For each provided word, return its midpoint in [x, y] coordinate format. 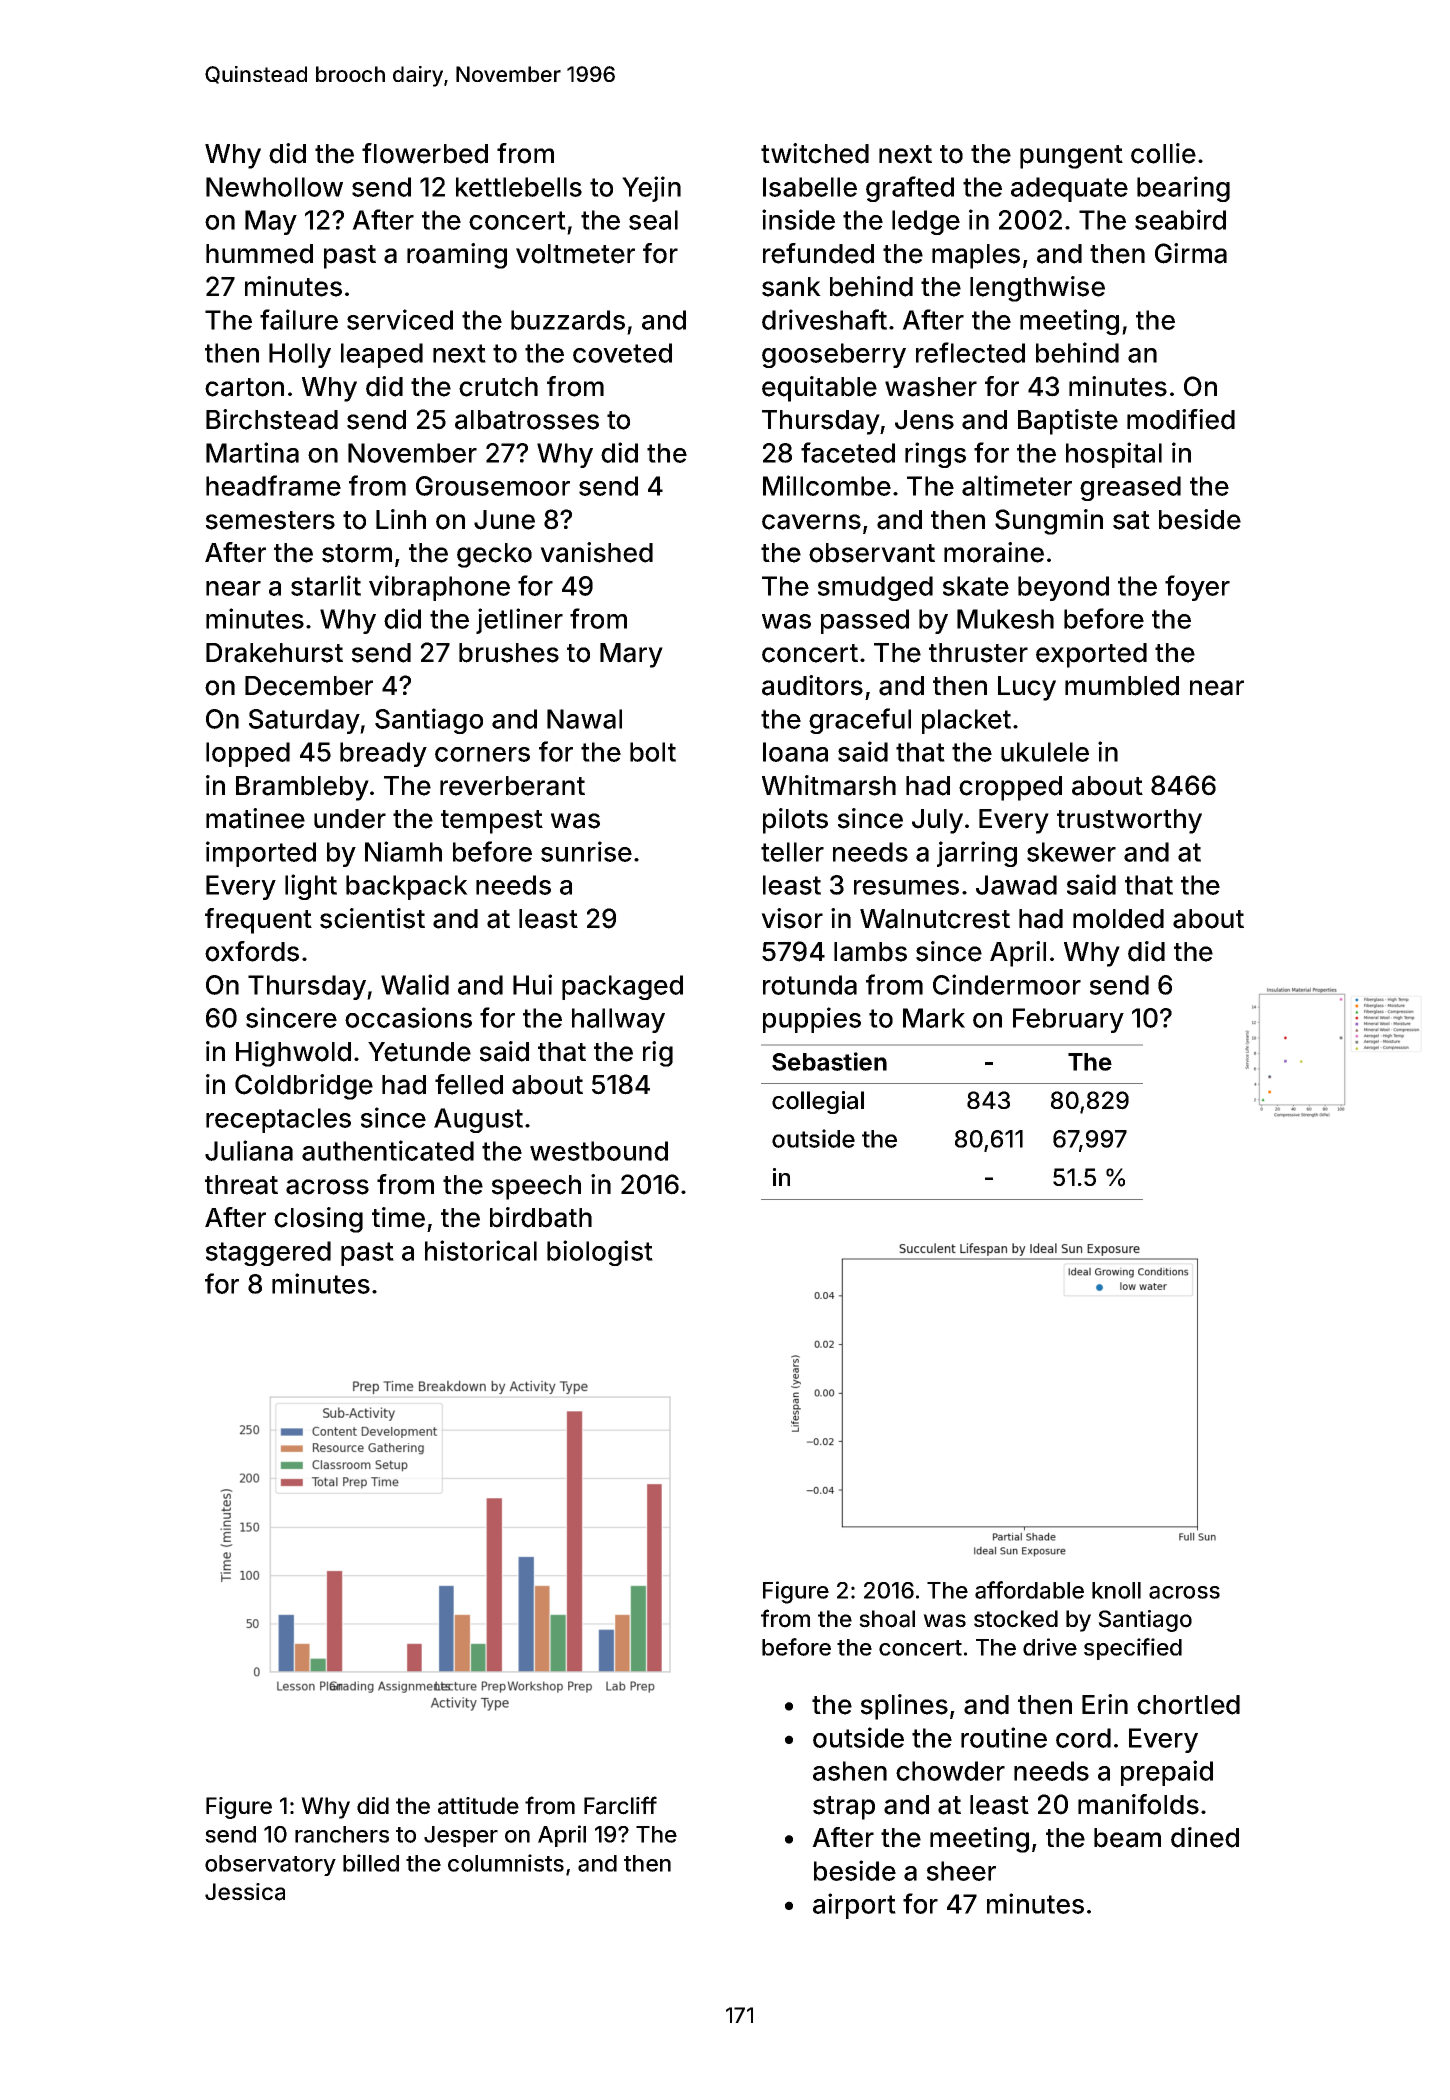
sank [791, 287]
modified [1181, 419]
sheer [961, 1871]
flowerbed [425, 153]
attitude [478, 1806]
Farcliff [620, 1805]
